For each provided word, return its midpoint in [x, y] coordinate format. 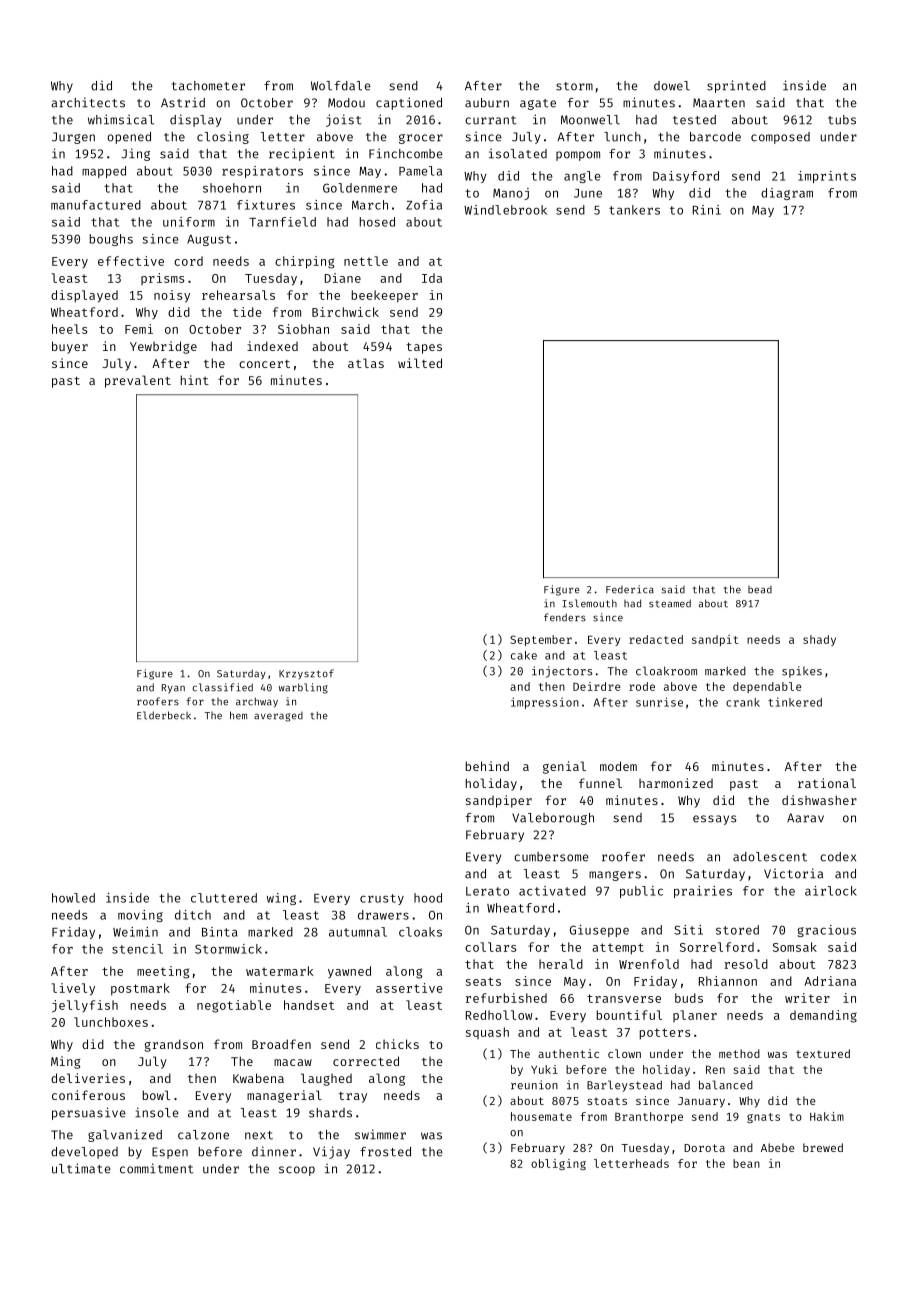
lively [73, 989]
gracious [826, 931]
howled [73, 898]
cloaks [420, 932]
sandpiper [499, 801]
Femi [139, 329]
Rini [707, 210]
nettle [366, 261]
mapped [104, 172]
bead [760, 590]
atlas [366, 363]
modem [618, 766]
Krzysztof [306, 674]
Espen [170, 1153]
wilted [420, 363]
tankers [634, 210]
